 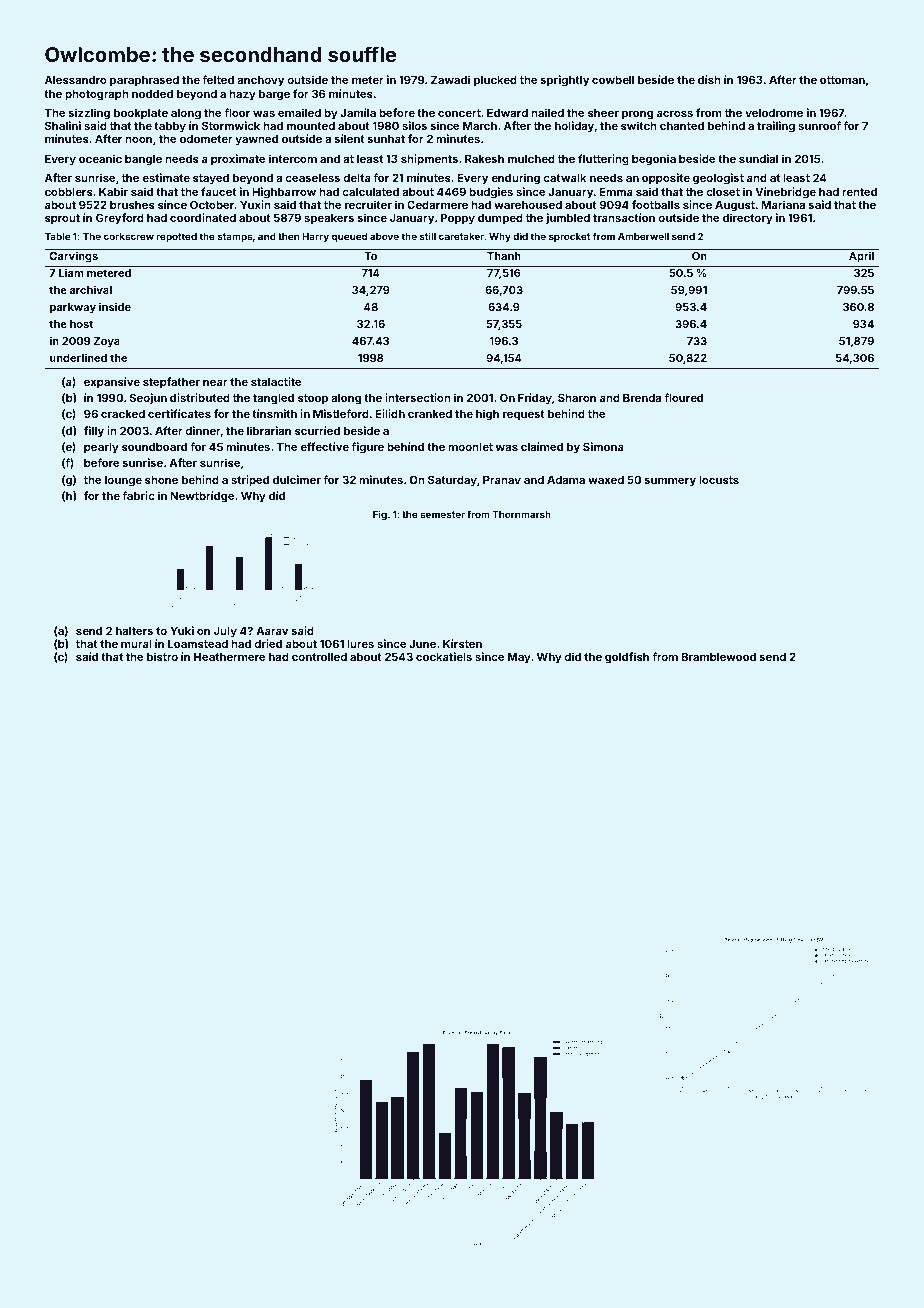 What do you see at coordinates (683, 397) in the image?
I see `floured` at bounding box center [683, 397].
